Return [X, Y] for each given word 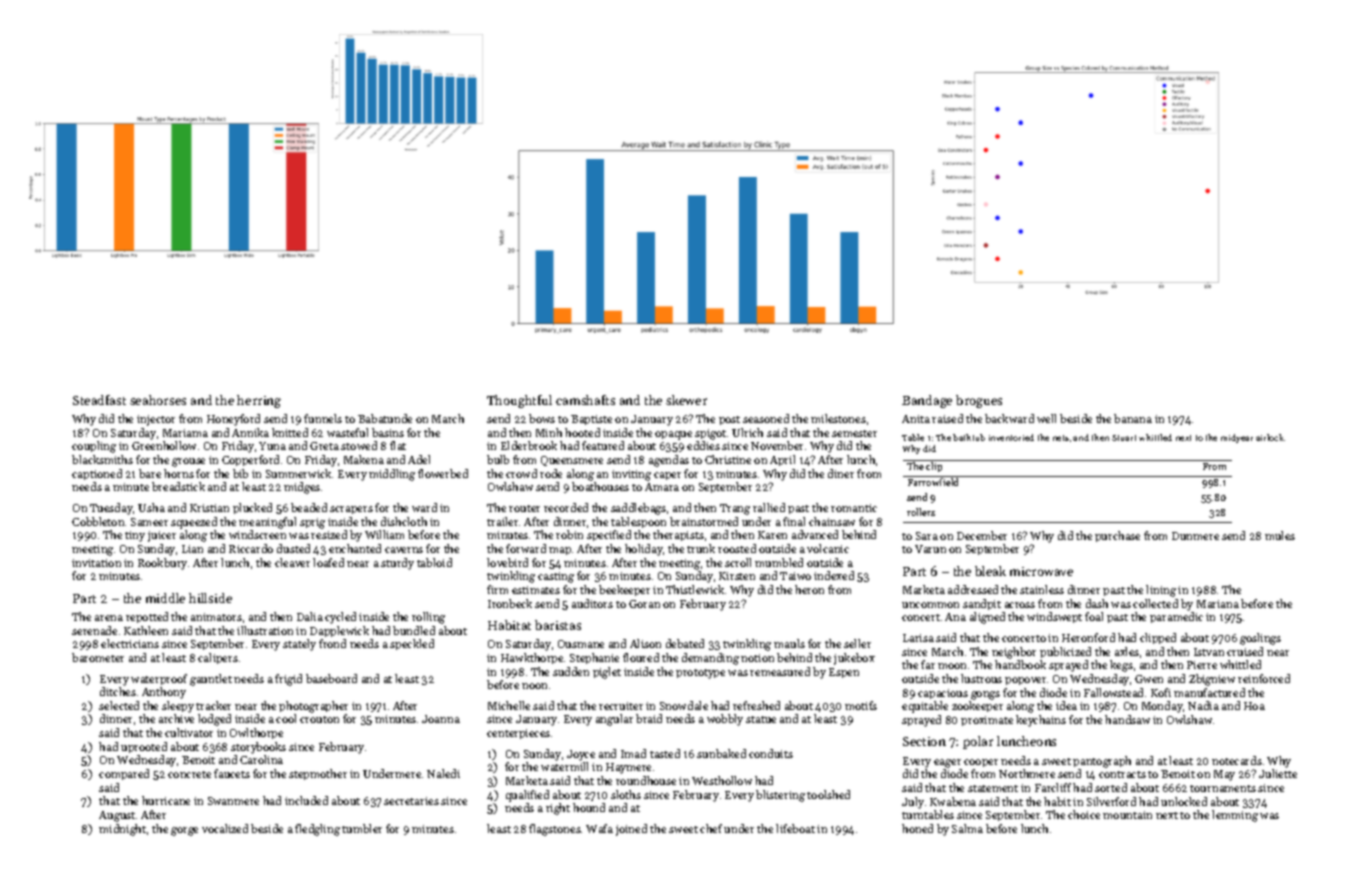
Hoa [1254, 706]
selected [119, 705]
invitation [96, 563]
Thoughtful [519, 401]
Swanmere [233, 801]
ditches [118, 691]
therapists [678, 535]
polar [978, 742]
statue [761, 719]
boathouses [600, 486]
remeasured [780, 671]
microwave [1041, 571]
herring [259, 401]
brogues [979, 401]
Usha [151, 507]
